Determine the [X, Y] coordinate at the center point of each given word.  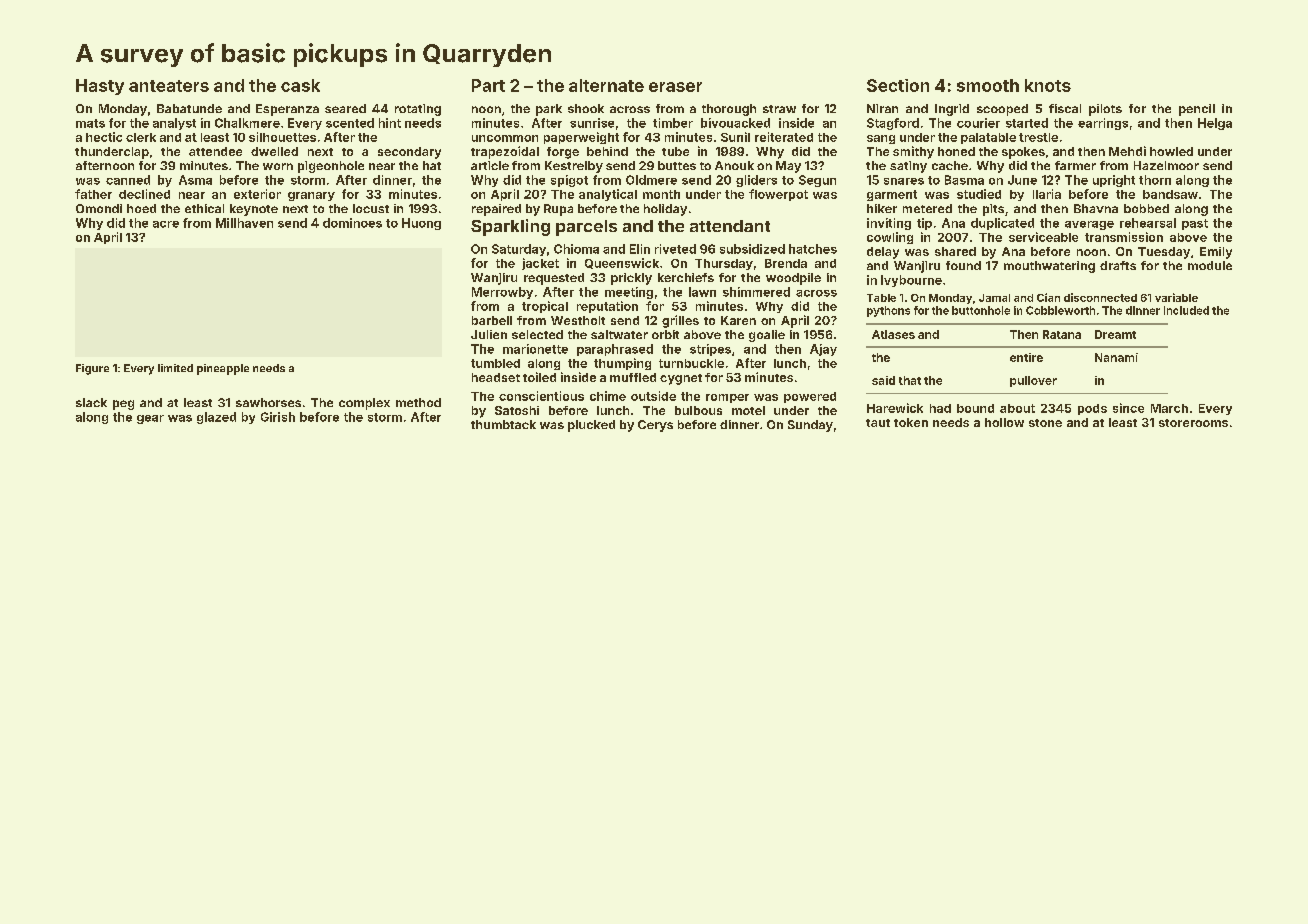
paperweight [581, 138]
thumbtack [503, 424]
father [93, 194]
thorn [1155, 180]
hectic [104, 137]
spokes [1023, 153]
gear [150, 419]
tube [675, 151]
